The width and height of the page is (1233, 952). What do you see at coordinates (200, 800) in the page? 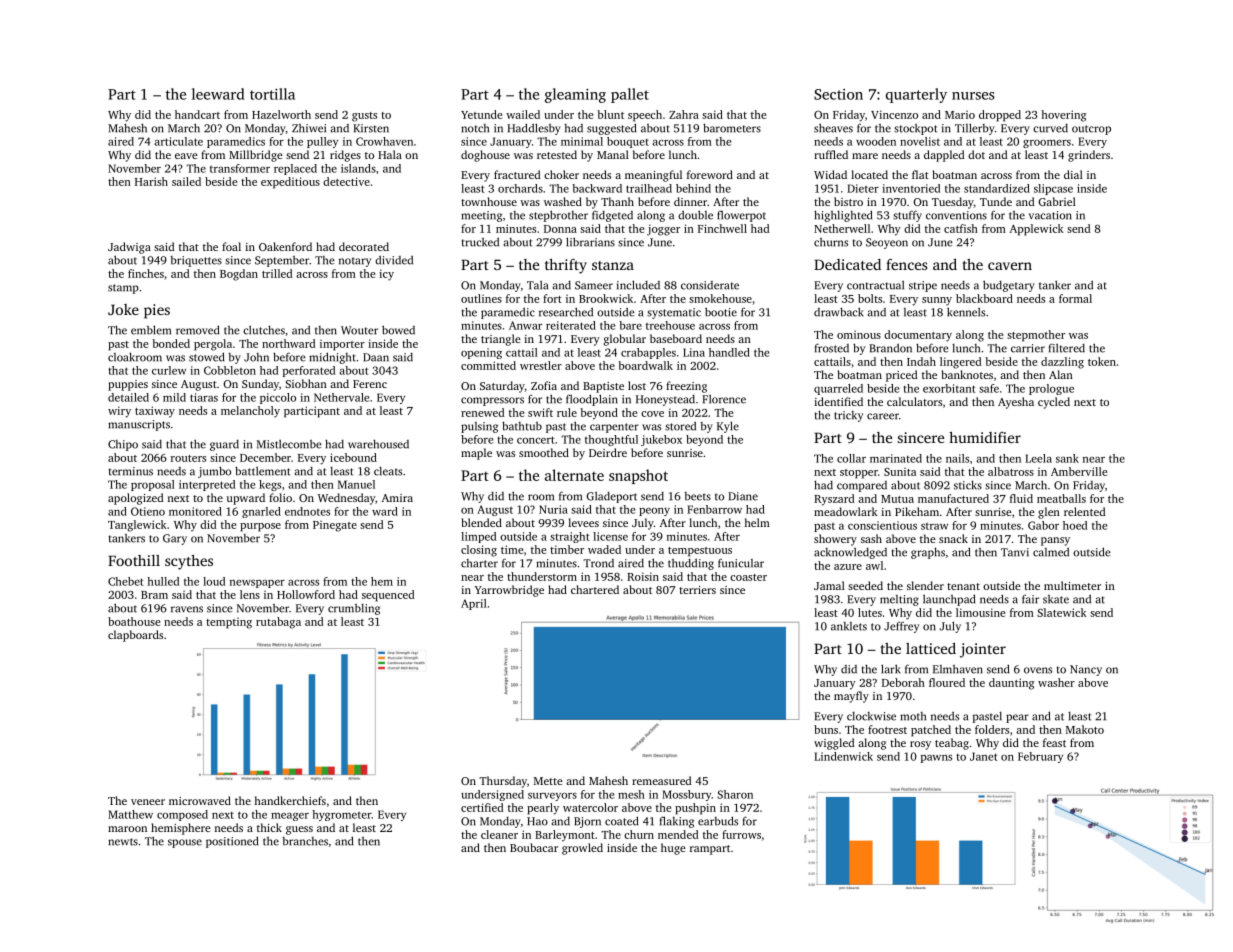
I see `microwaved` at bounding box center [200, 800].
